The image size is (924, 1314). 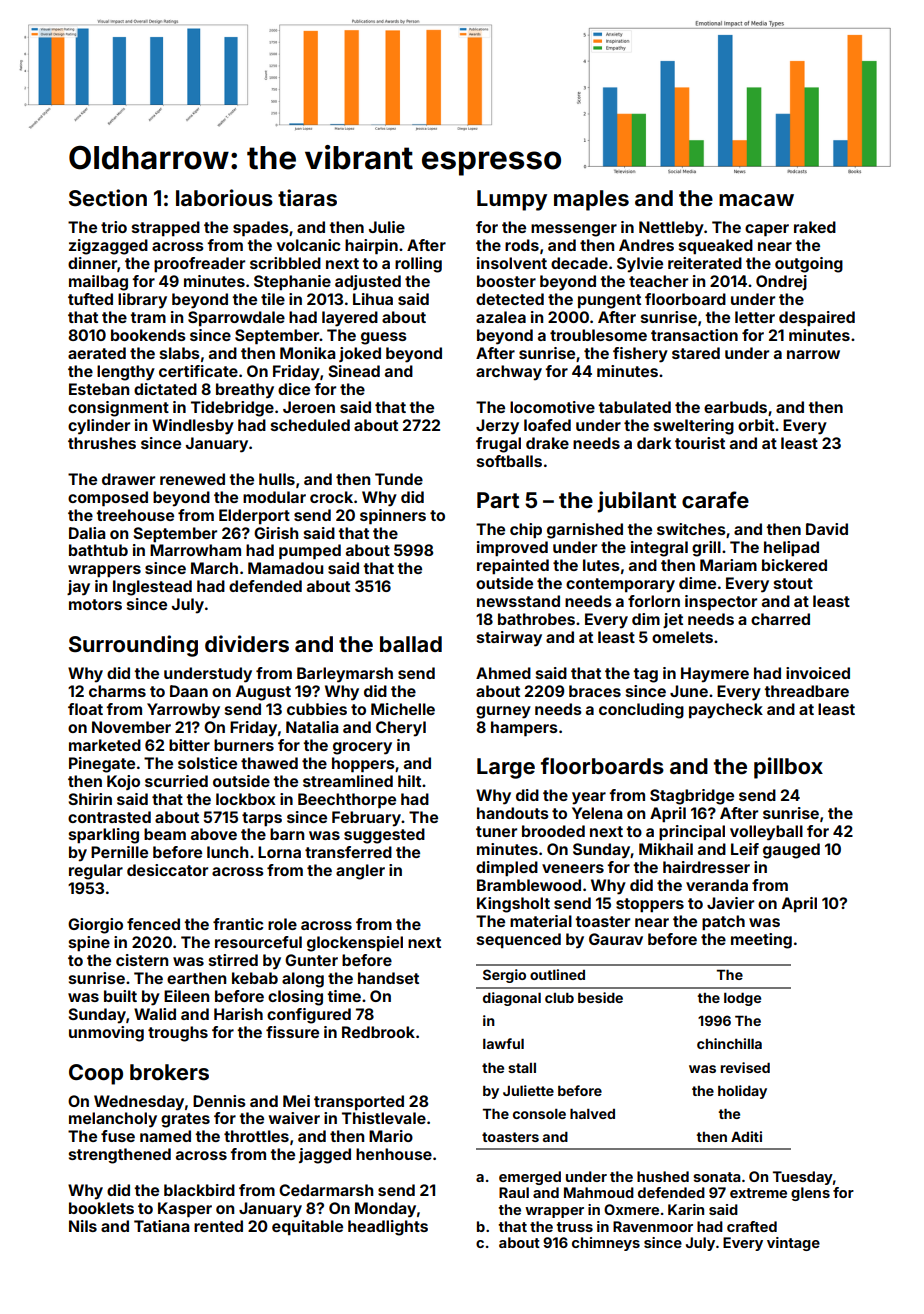 I want to click on maples, so click(x=591, y=200).
